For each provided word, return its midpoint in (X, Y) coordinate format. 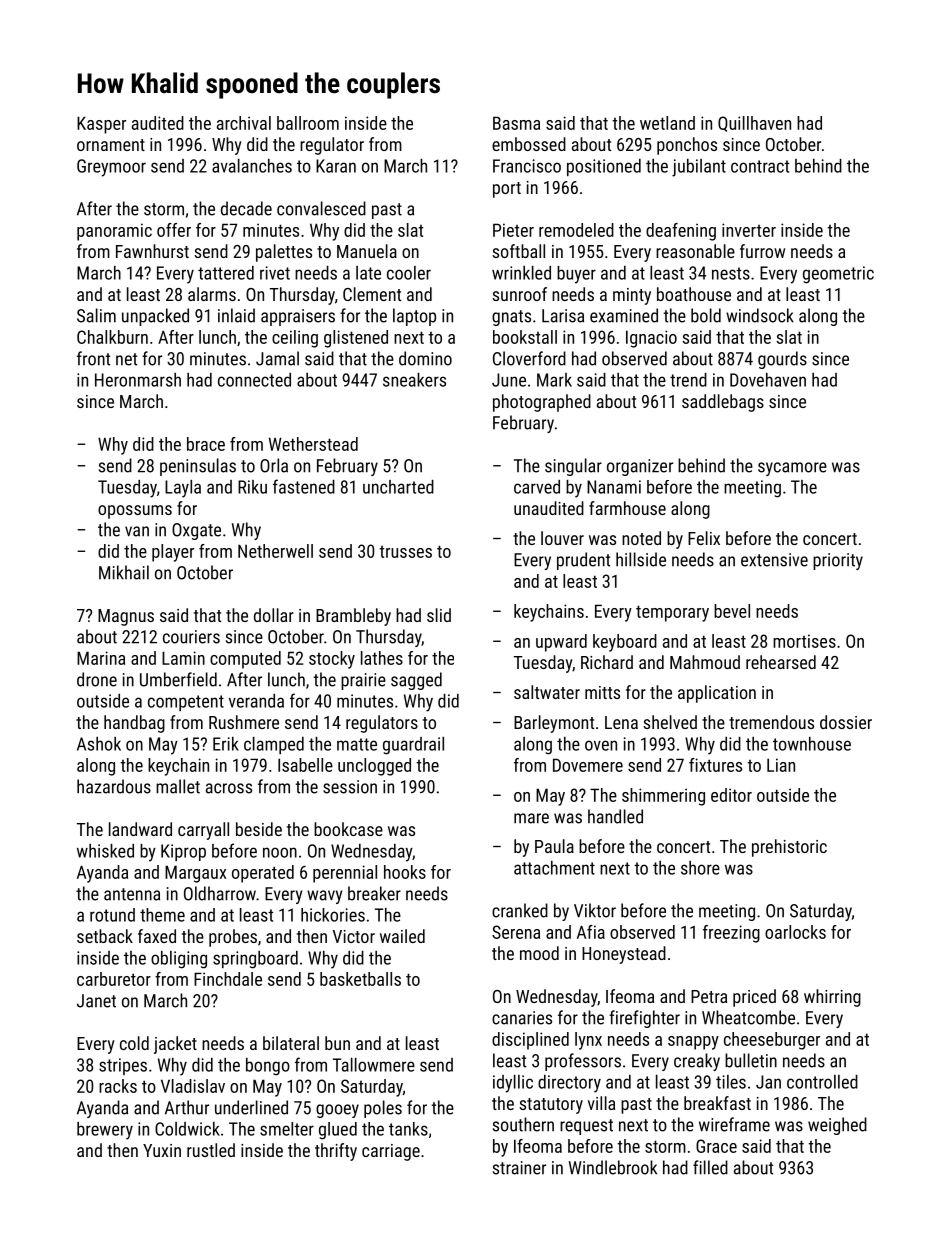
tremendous (771, 722)
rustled (211, 1150)
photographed (542, 403)
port (507, 190)
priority (838, 561)
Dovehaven (768, 380)
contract (760, 166)
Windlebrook (613, 1167)
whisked (105, 851)
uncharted (398, 487)
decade (246, 208)
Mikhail (124, 572)
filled (710, 1167)
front (93, 358)
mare (531, 818)
